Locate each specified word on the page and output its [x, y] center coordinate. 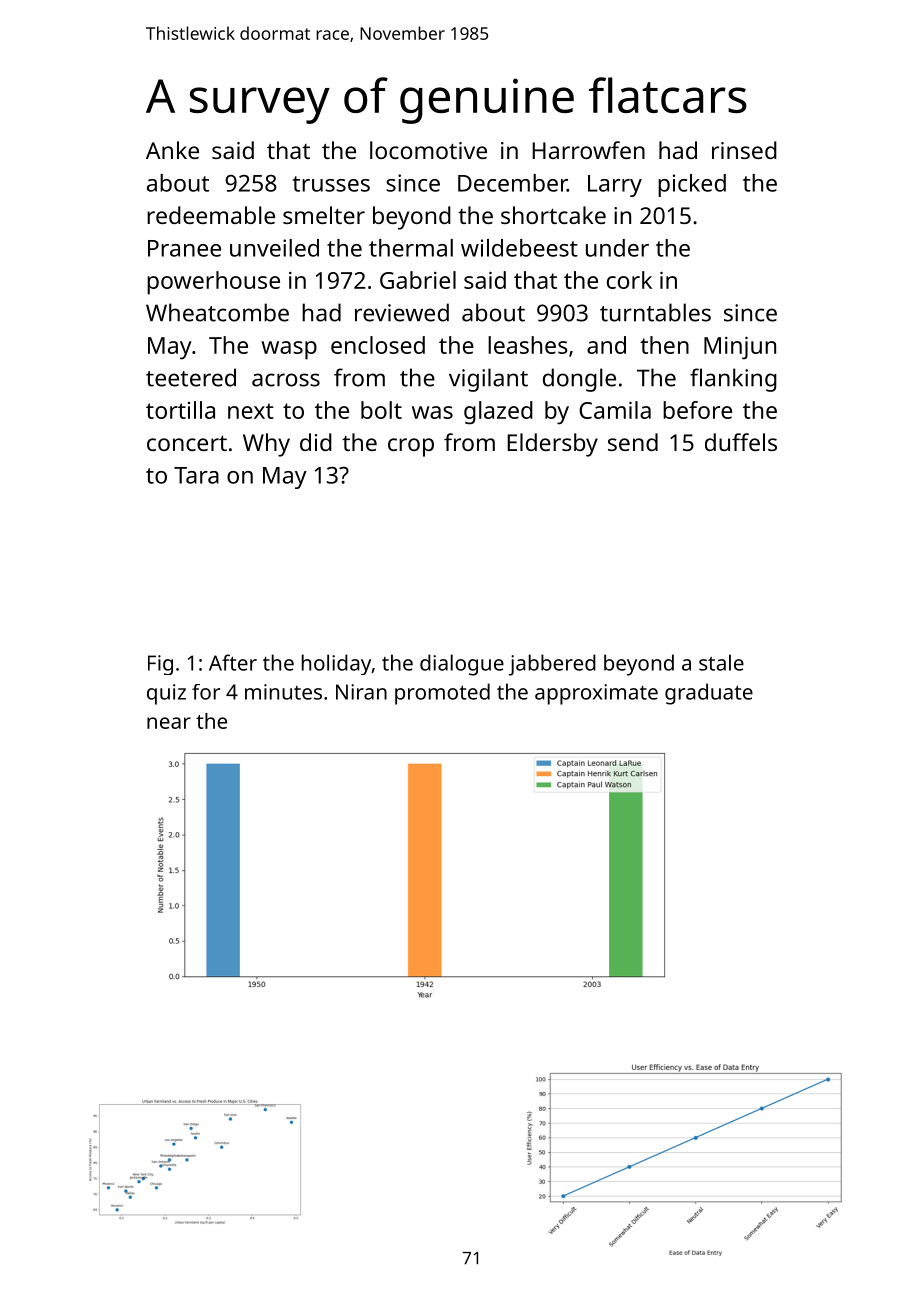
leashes [528, 345]
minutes [283, 692]
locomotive [428, 150]
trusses [331, 184]
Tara [196, 475]
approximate [596, 694]
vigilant [488, 380]
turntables [655, 312]
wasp [289, 350]
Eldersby [552, 445]
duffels [741, 442]
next [251, 411]
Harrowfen [588, 150]
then [664, 345]
